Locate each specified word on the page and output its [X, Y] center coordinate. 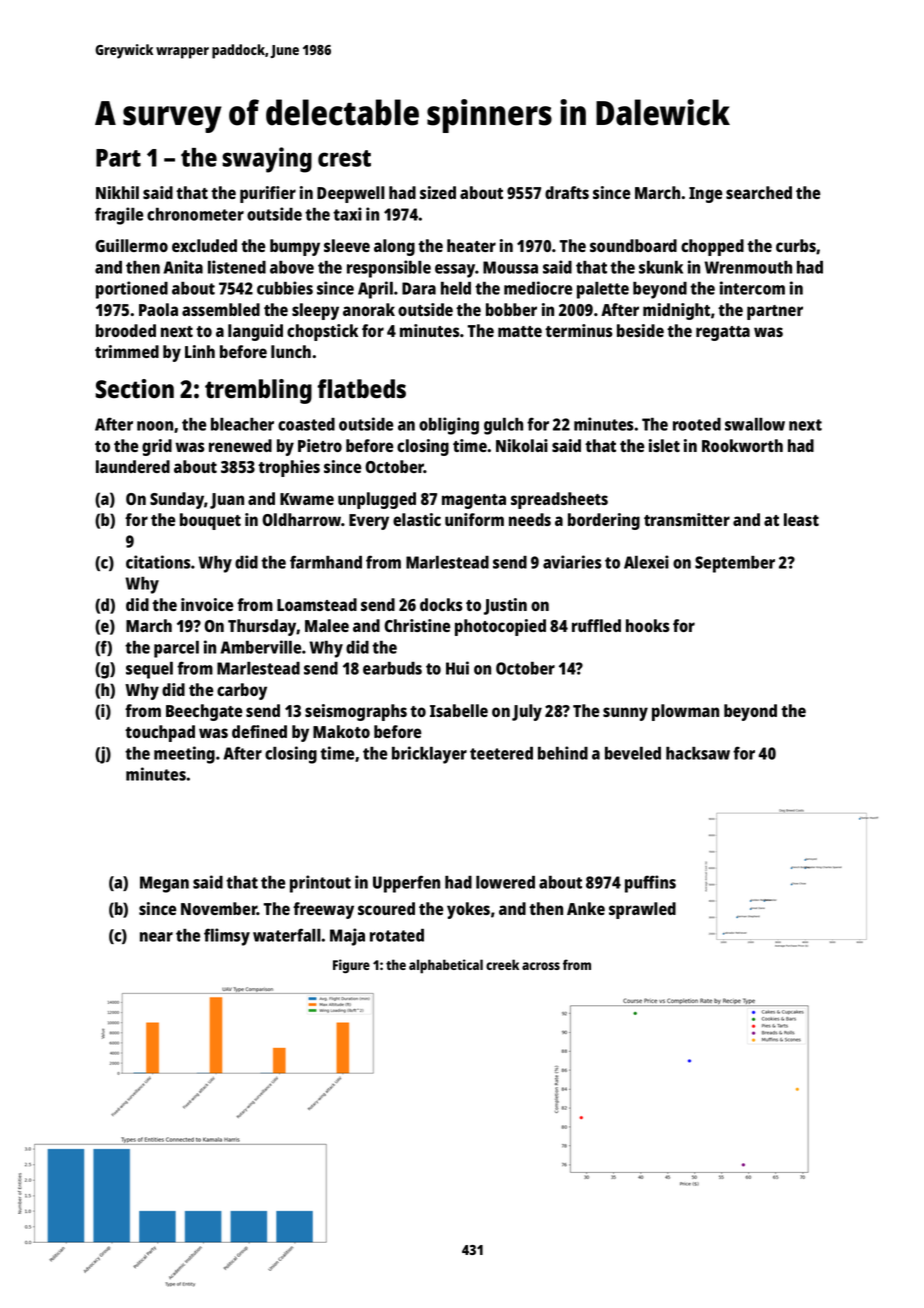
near [156, 937]
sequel [149, 670]
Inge [705, 195]
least [801, 519]
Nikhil [117, 192]
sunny [625, 714]
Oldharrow [301, 519]
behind [563, 753]
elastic [417, 519]
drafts [567, 192]
